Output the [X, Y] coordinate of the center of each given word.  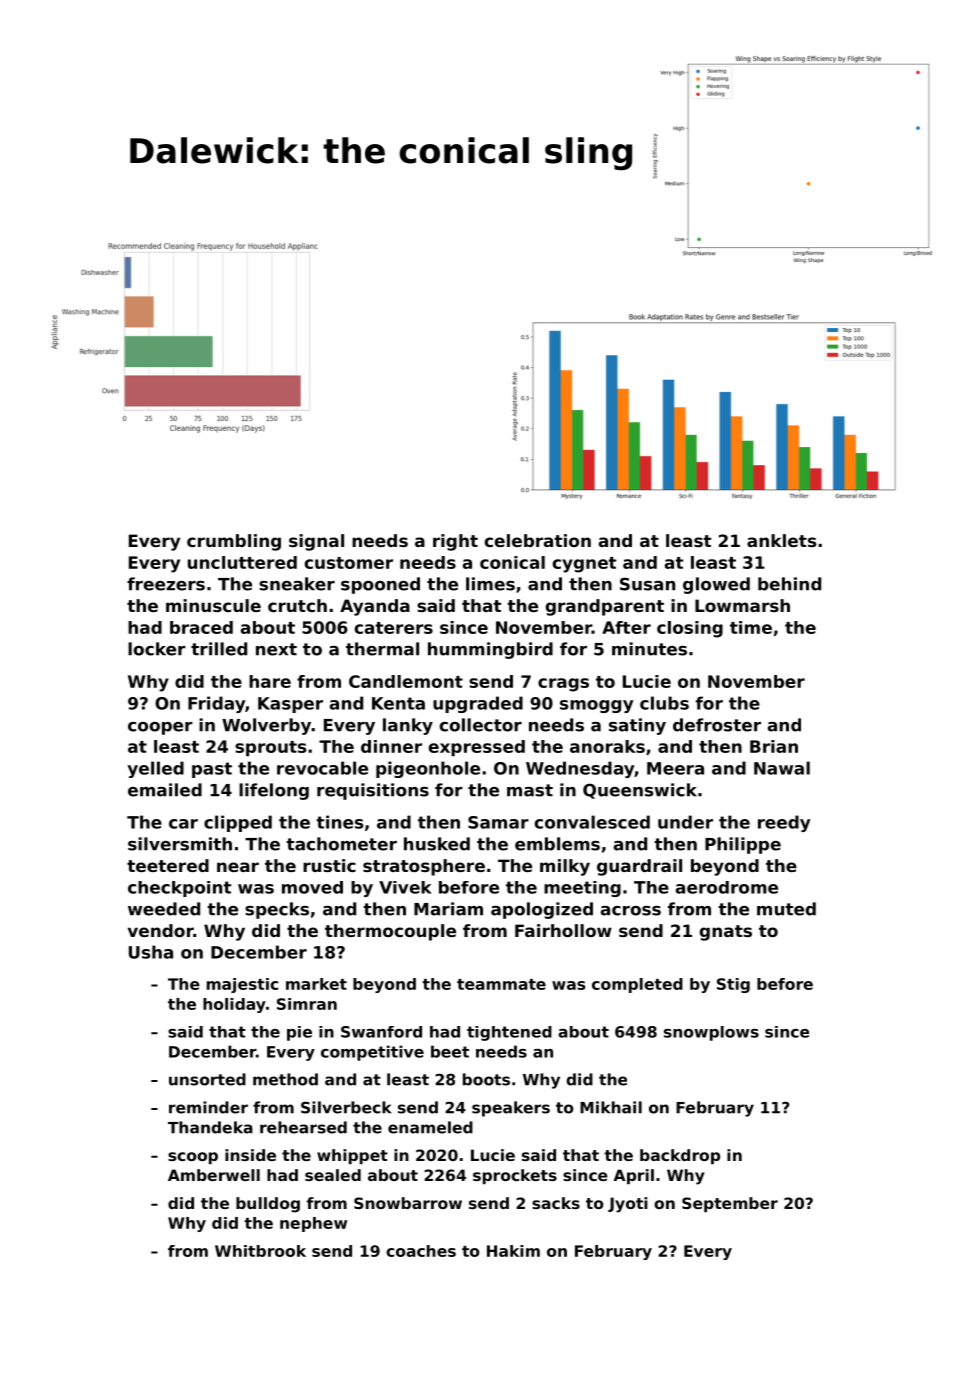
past [212, 770]
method [285, 1079]
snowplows [711, 1033]
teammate [501, 984]
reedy [784, 823]
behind [789, 584]
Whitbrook [260, 1251]
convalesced [592, 822]
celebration [538, 540]
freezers [166, 584]
